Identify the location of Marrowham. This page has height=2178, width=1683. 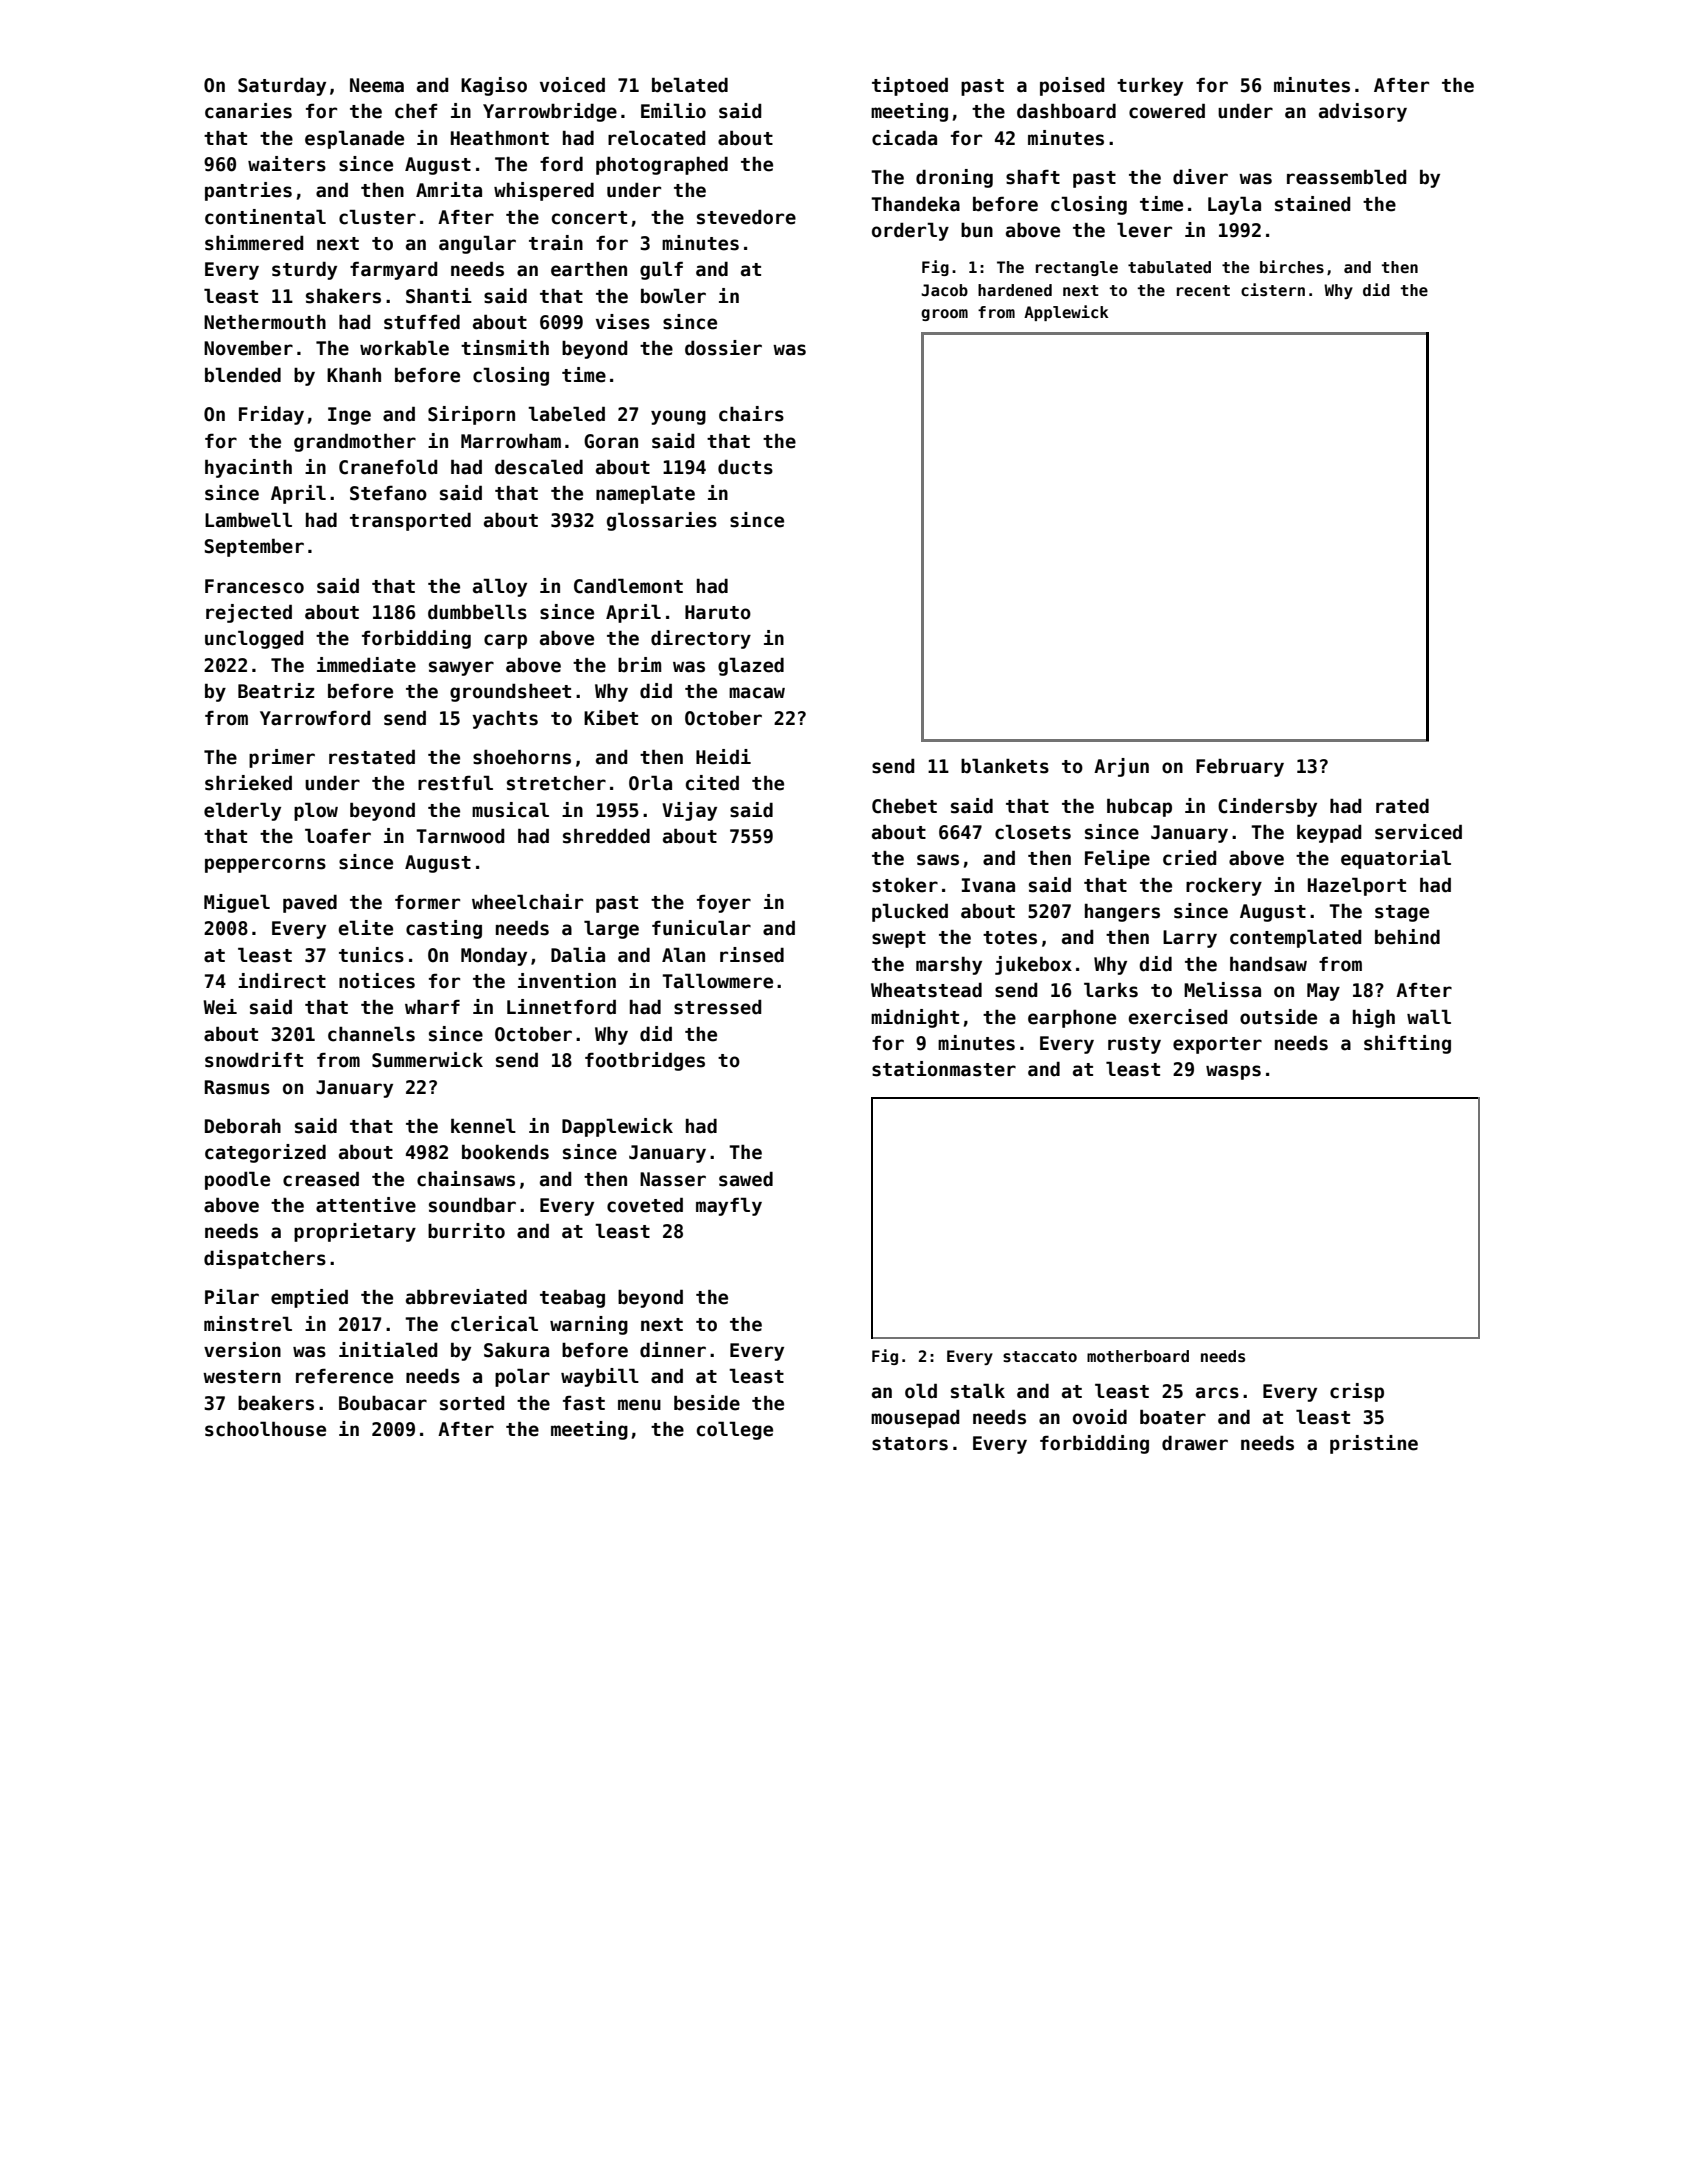
(511, 441).
